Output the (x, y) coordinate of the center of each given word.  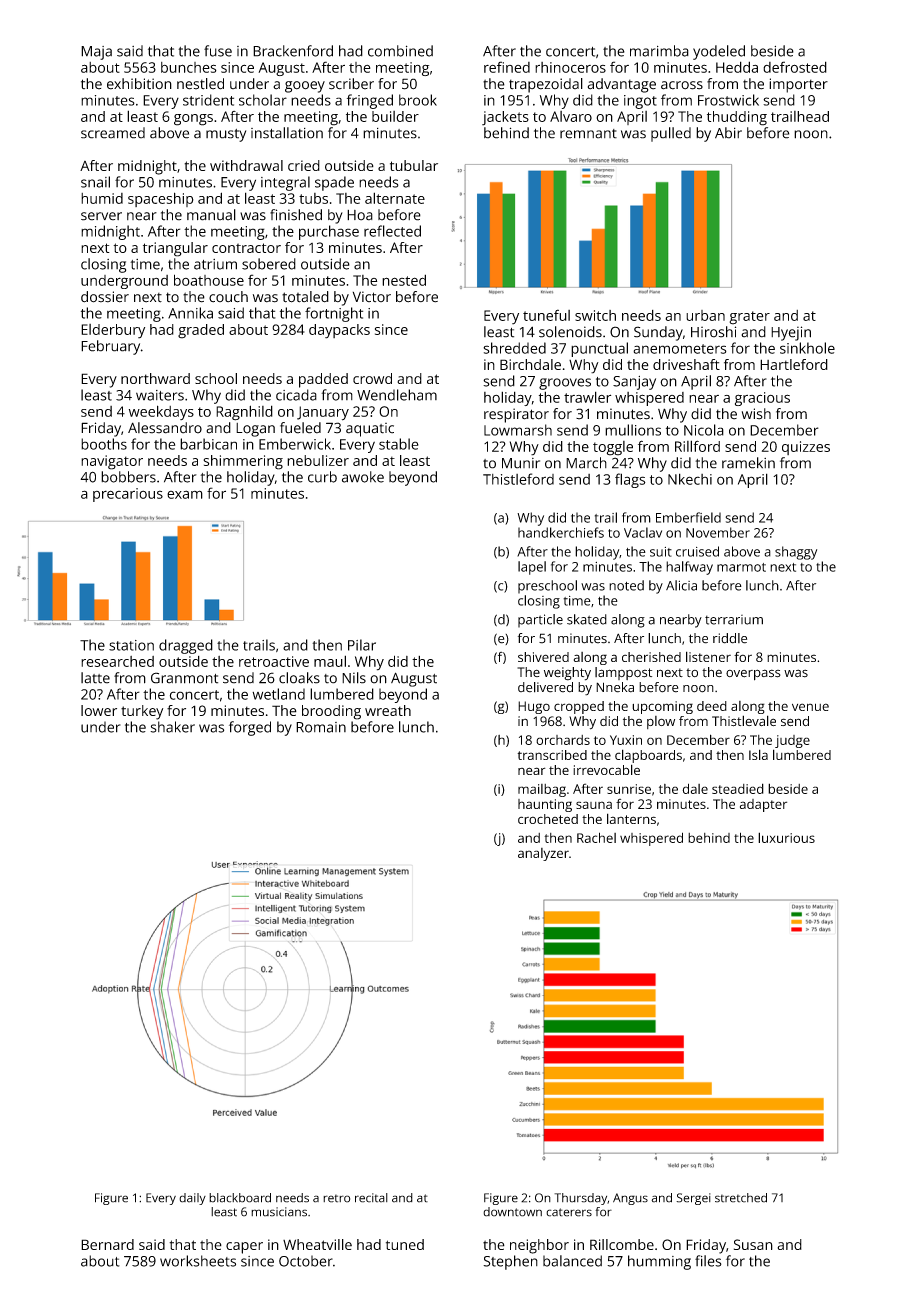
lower (99, 710)
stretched (741, 1198)
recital (371, 1198)
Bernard (107, 1244)
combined (400, 51)
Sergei (693, 1199)
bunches (189, 67)
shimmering (243, 462)
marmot (741, 567)
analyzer (543, 854)
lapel (532, 568)
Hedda (737, 67)
